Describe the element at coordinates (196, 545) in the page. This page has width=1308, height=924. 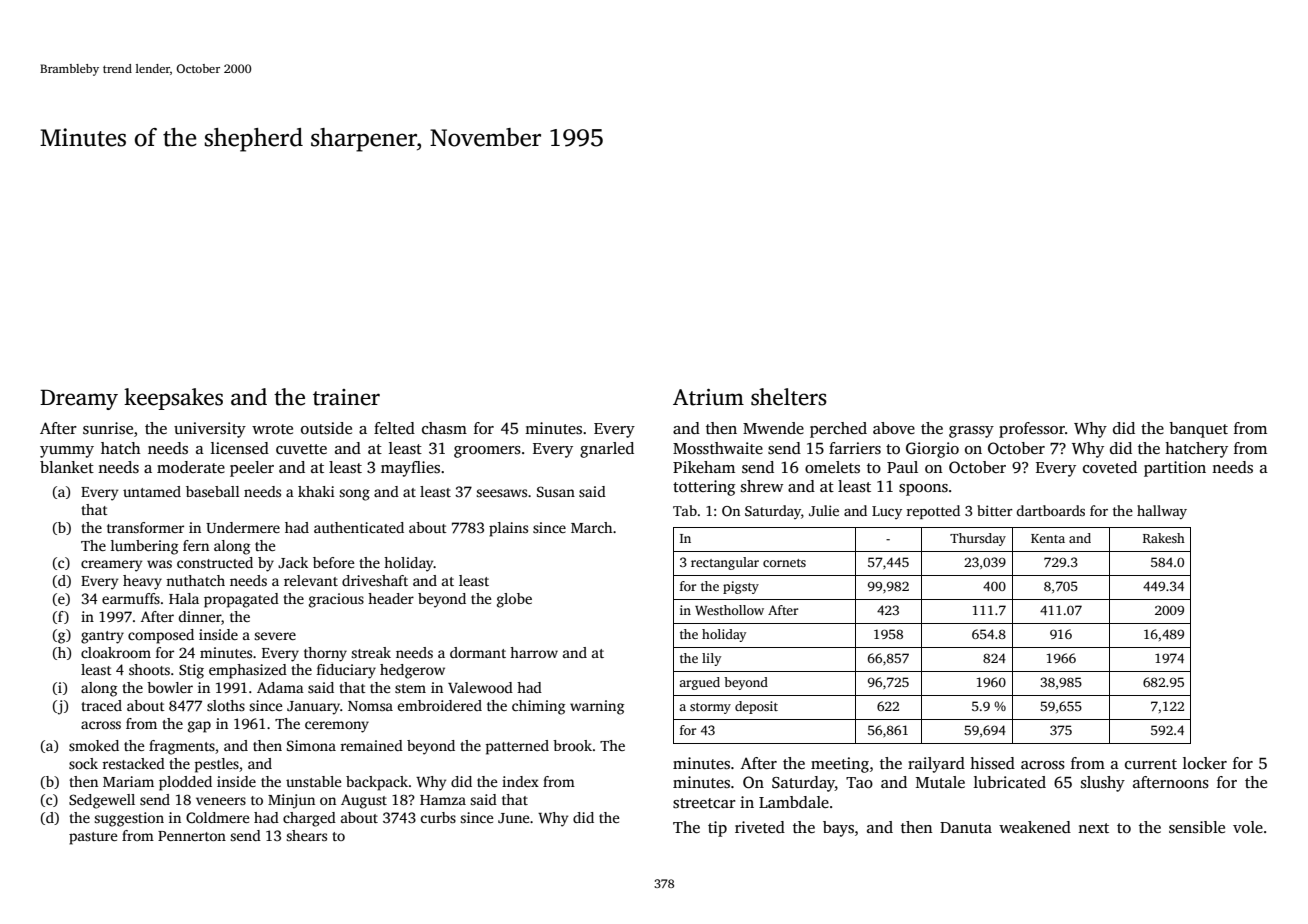
I see `fern` at that location.
